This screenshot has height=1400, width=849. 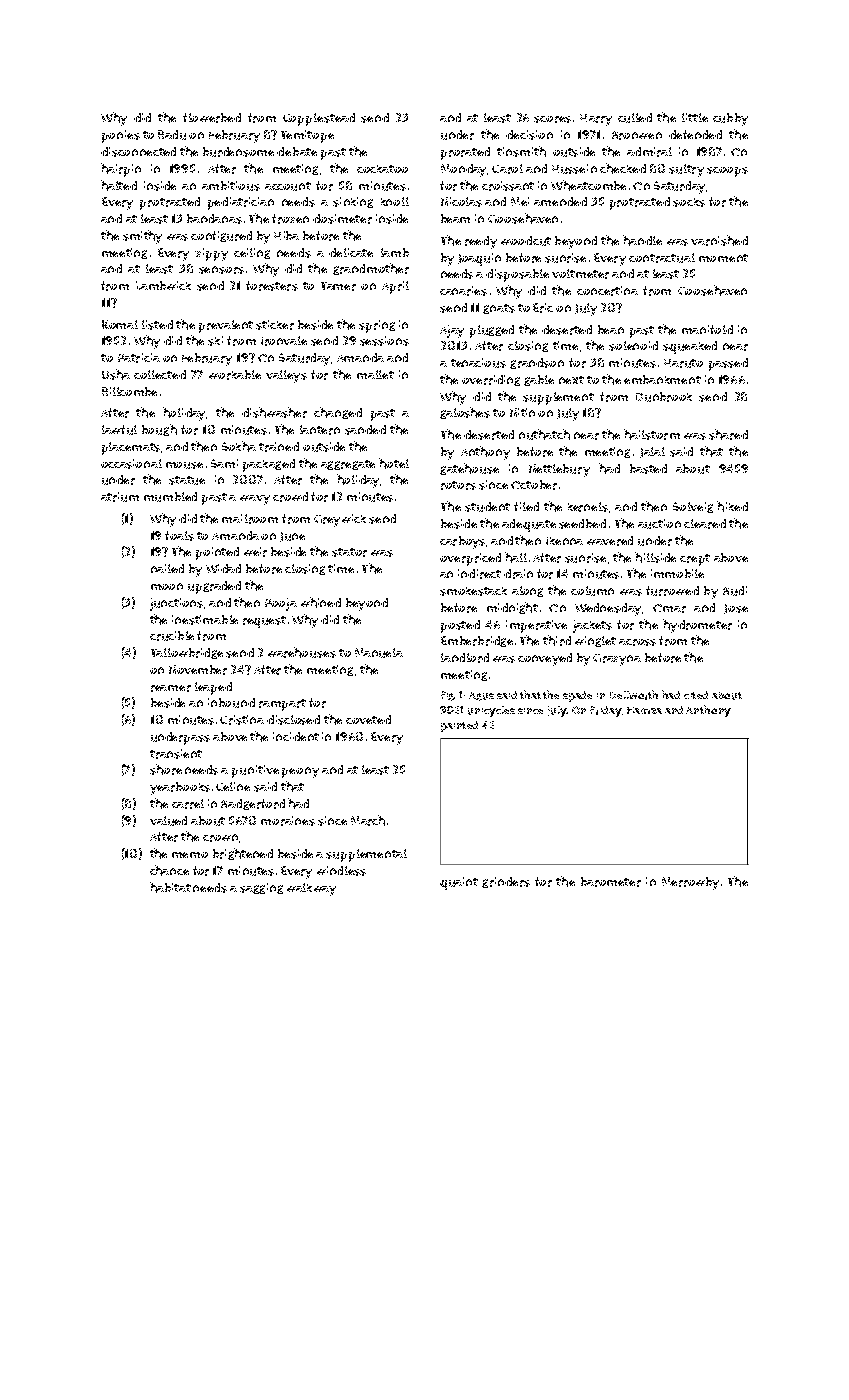 What do you see at coordinates (255, 500) in the screenshot?
I see `wavy` at bounding box center [255, 500].
